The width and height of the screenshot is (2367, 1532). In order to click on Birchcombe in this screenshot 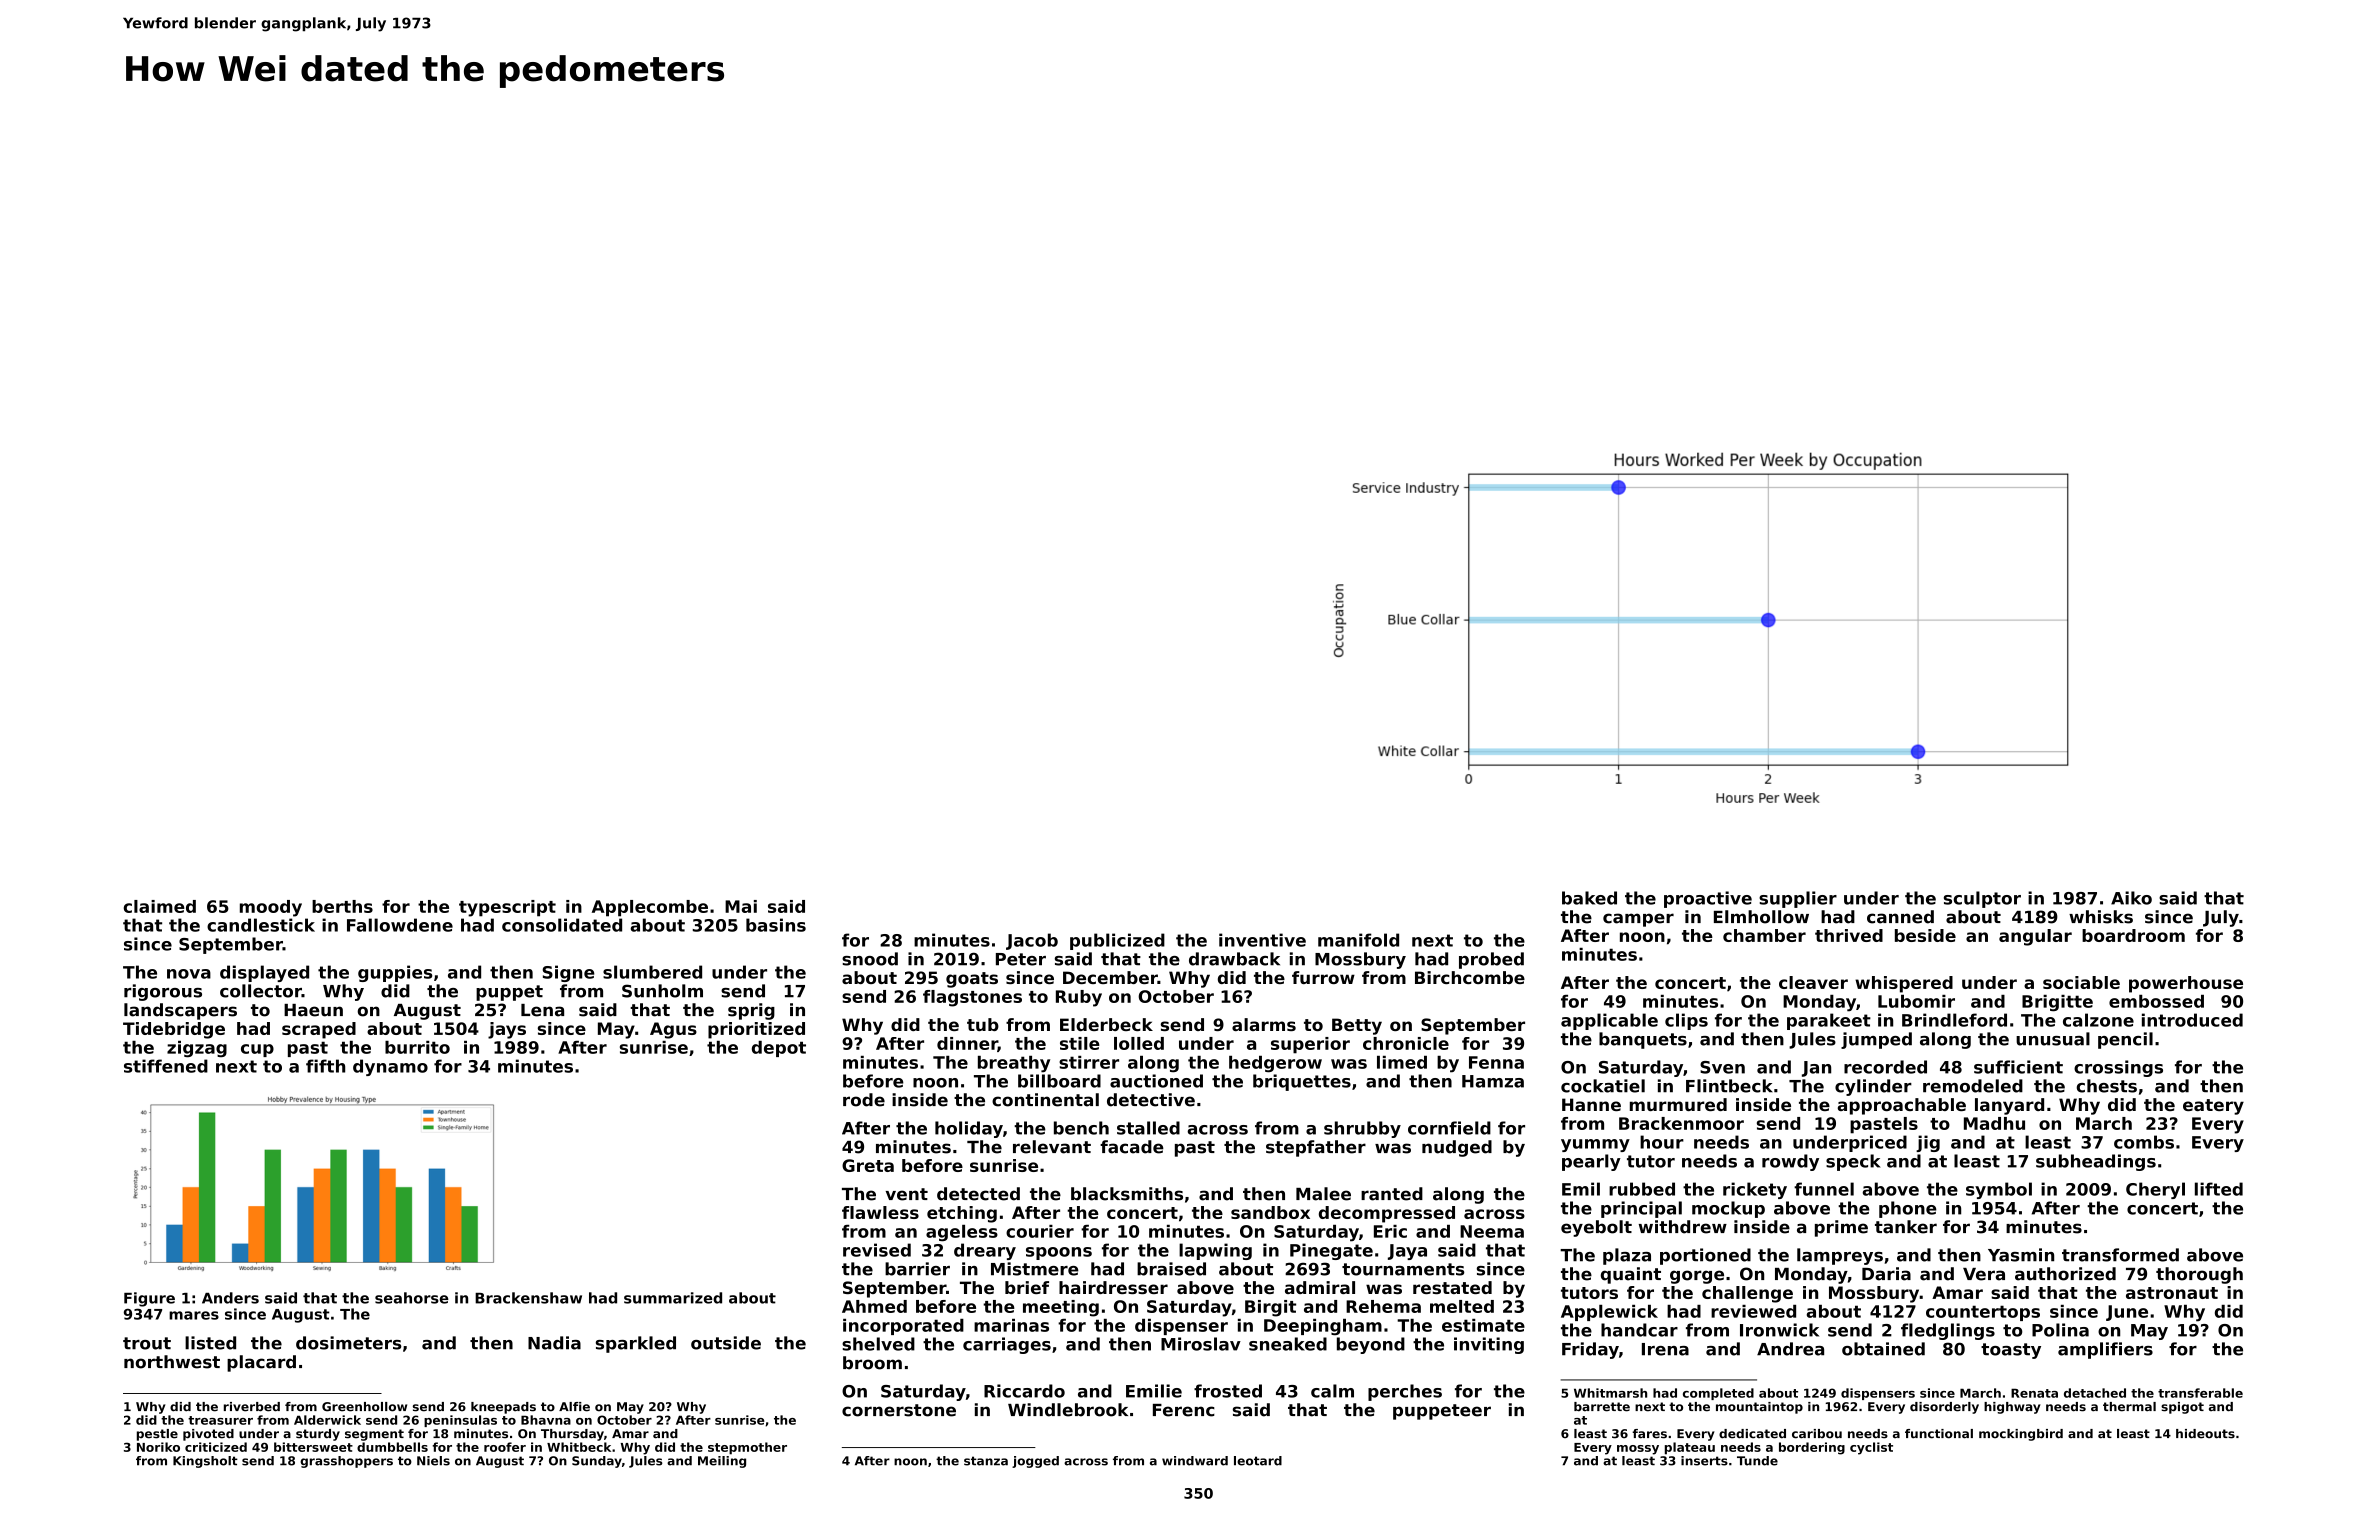, I will do `click(1470, 977)`.
